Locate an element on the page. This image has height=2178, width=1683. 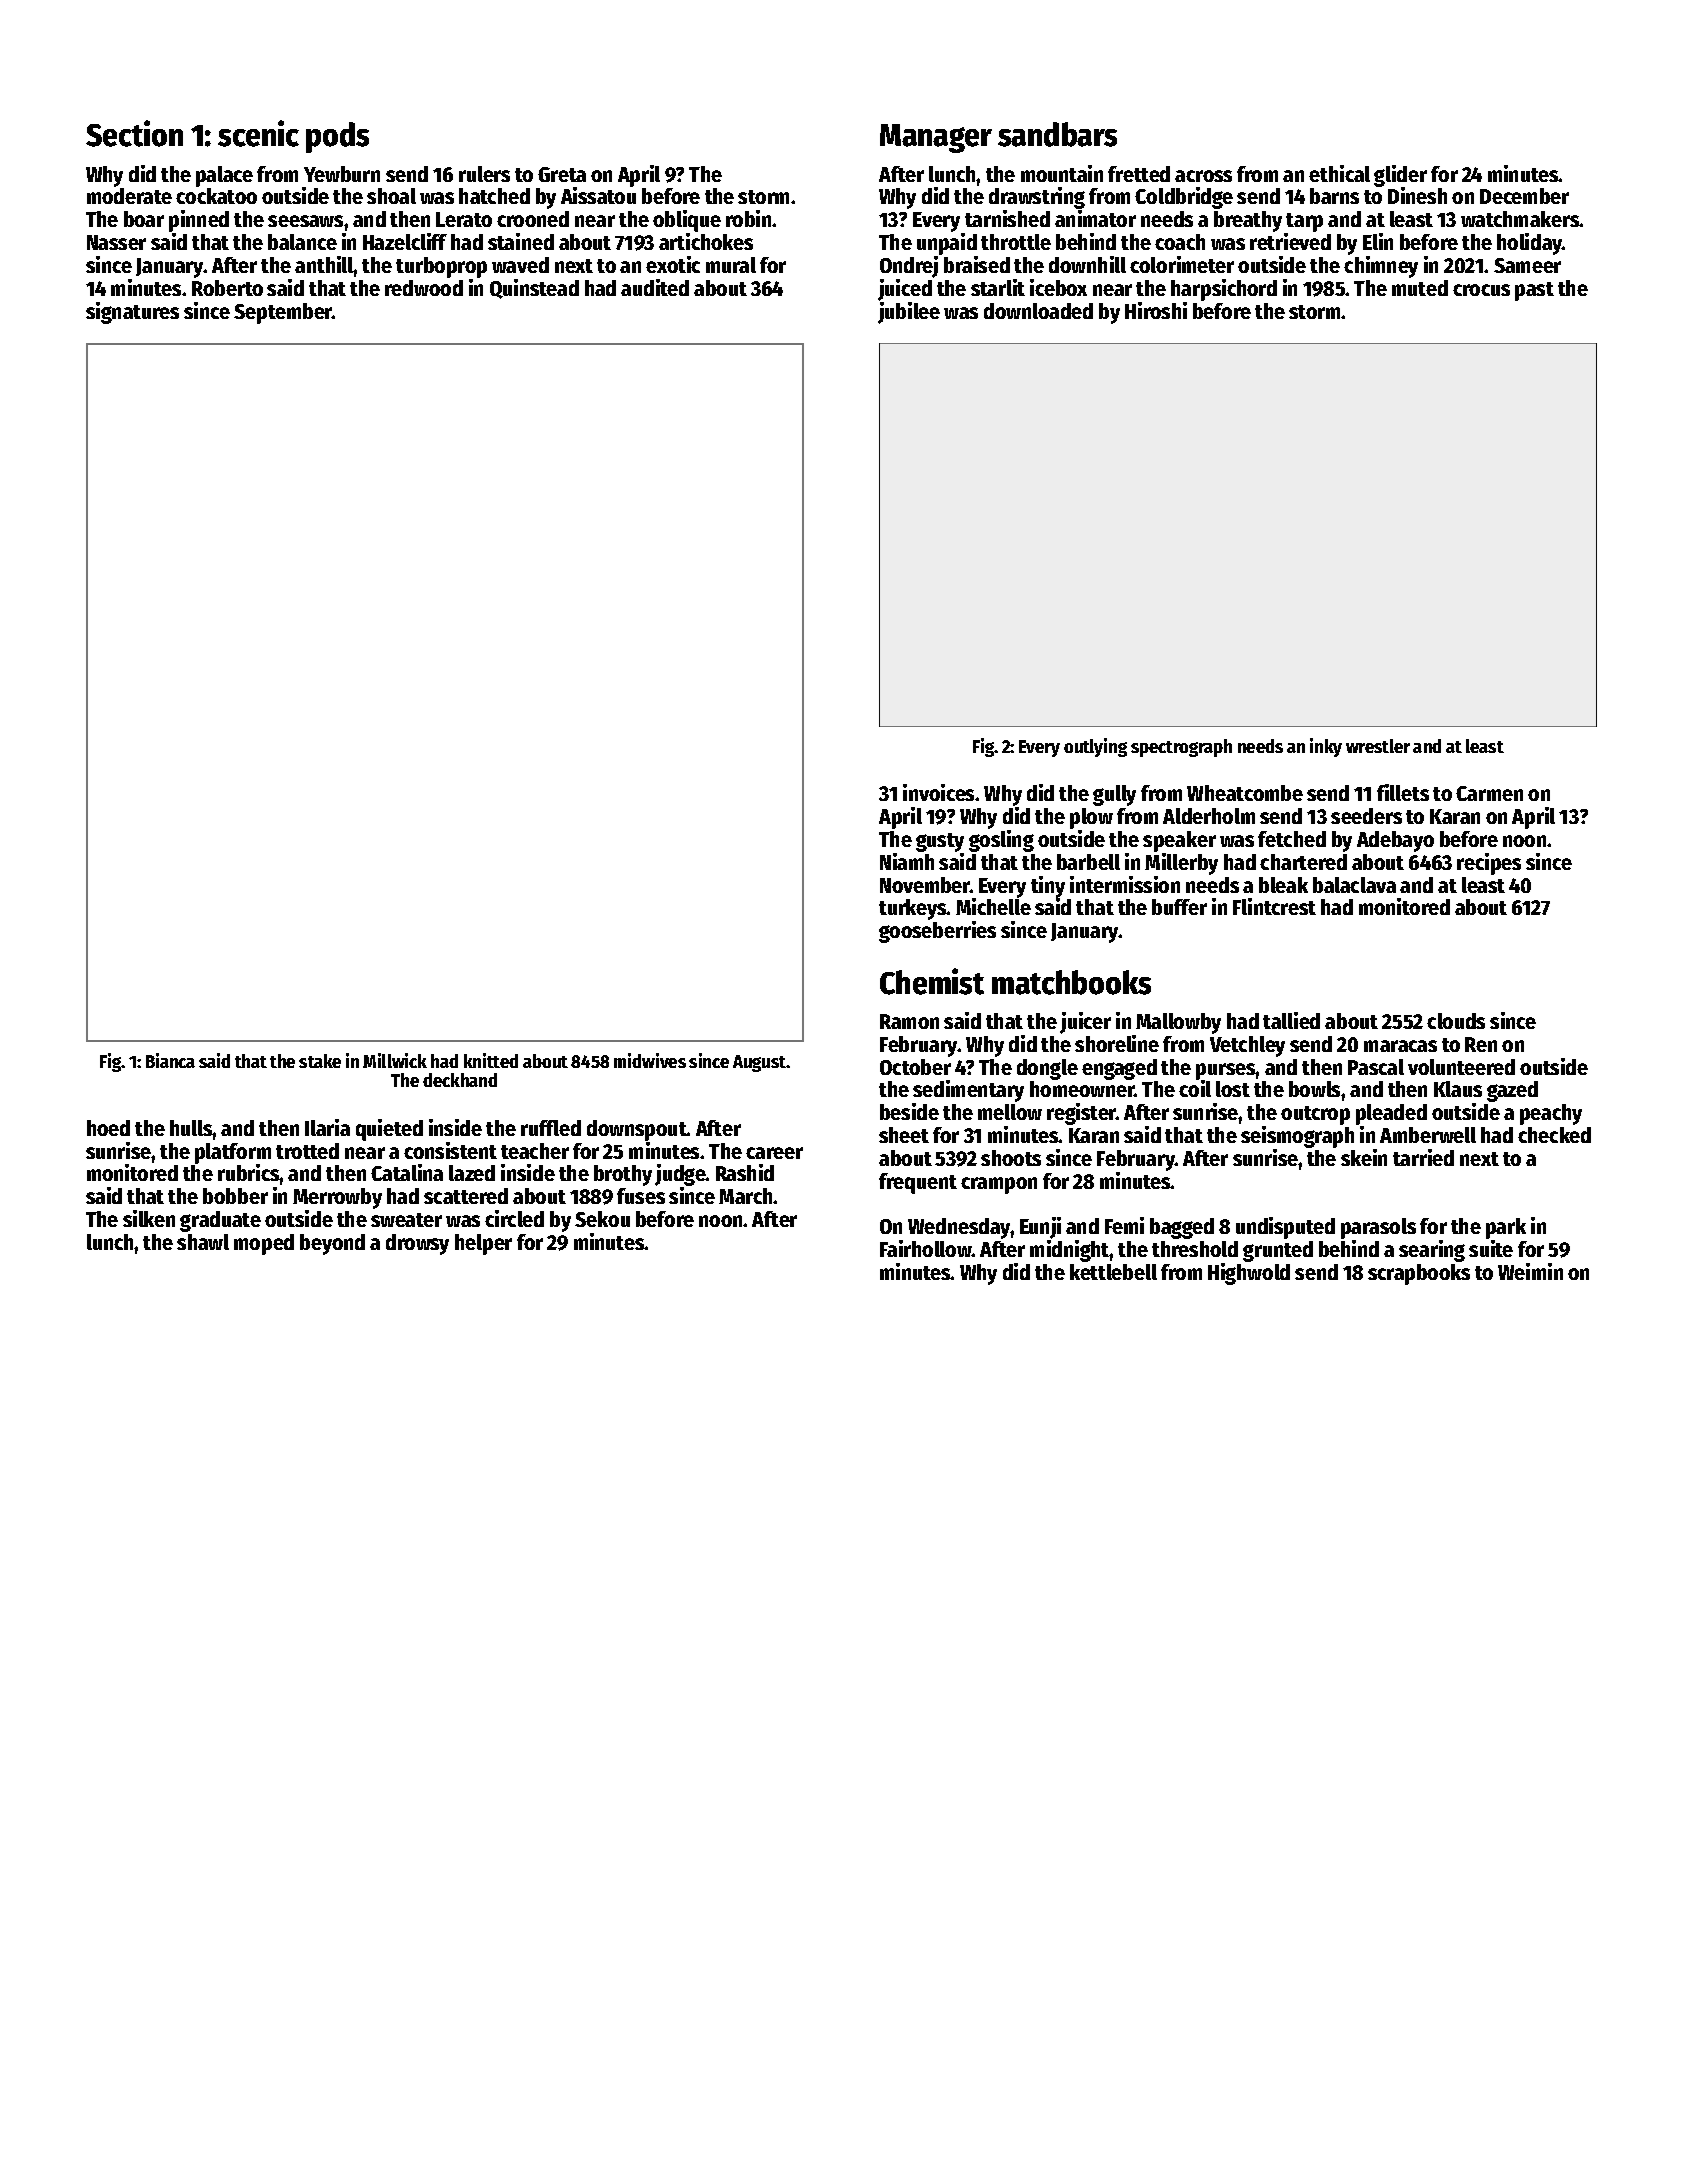
hoed is located at coordinates (108, 1128).
